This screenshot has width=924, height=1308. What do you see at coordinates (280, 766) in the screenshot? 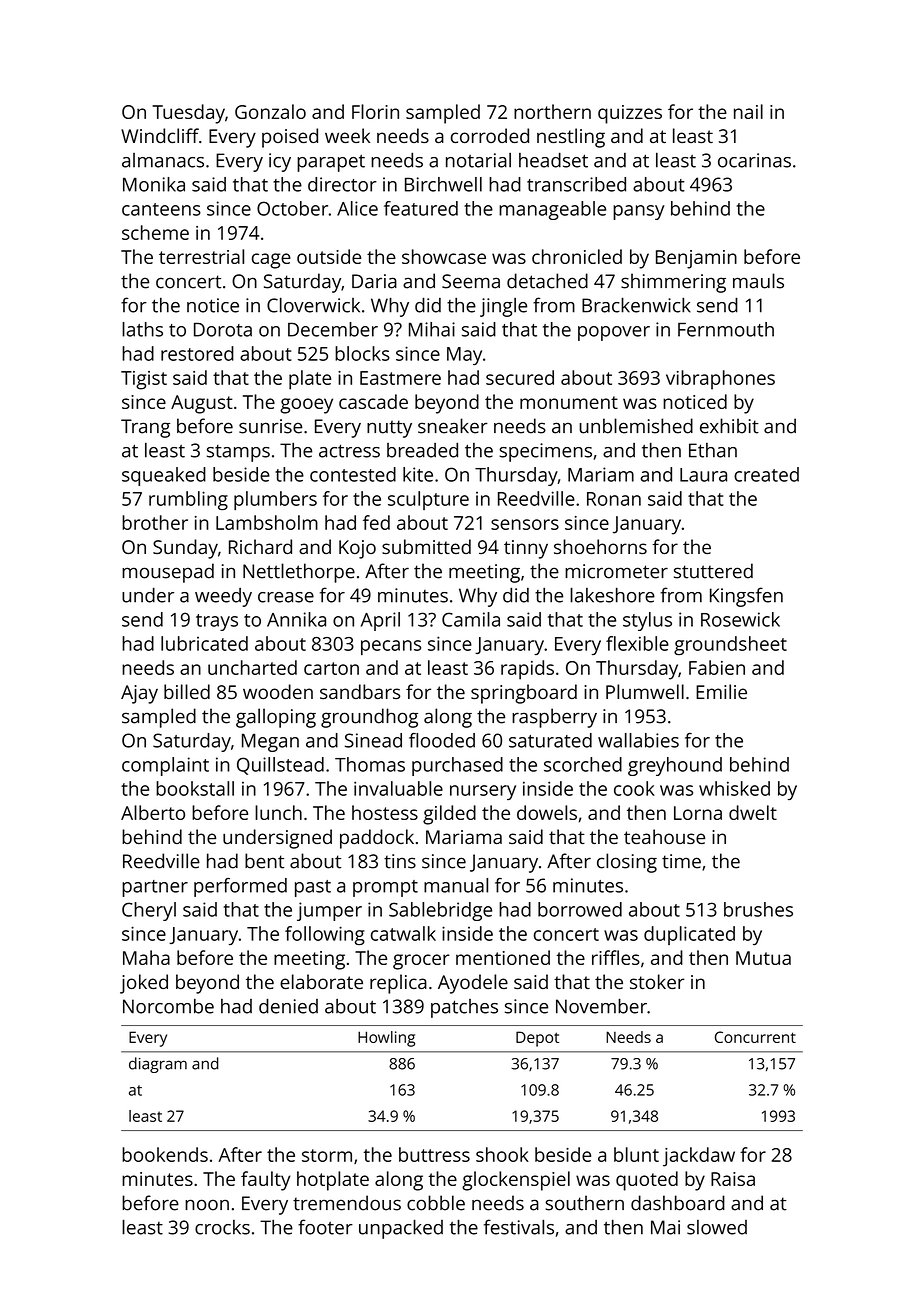
I see `Quillstead` at bounding box center [280, 766].
